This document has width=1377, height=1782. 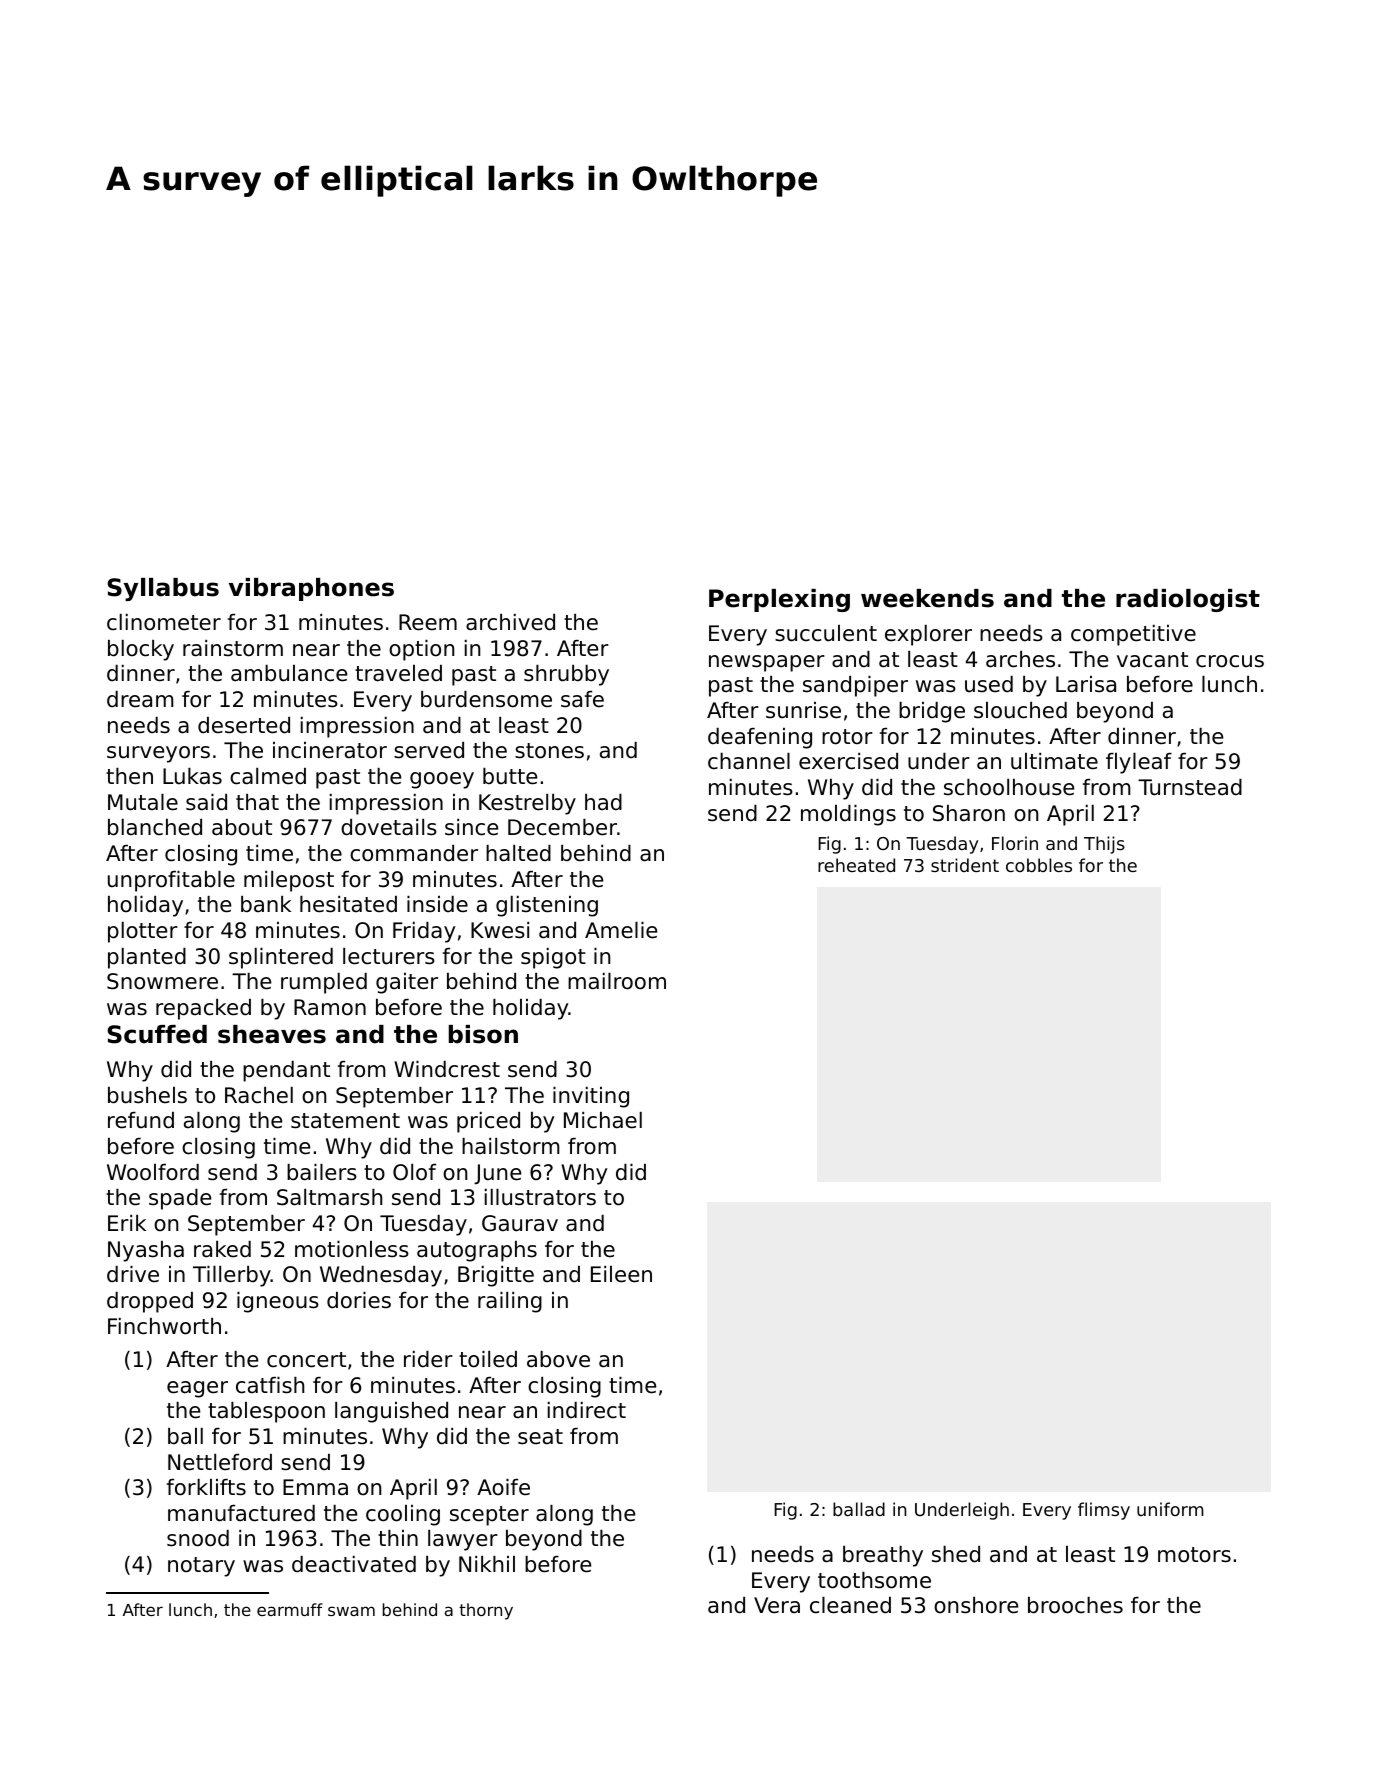 I want to click on earmuff, so click(x=290, y=1609).
